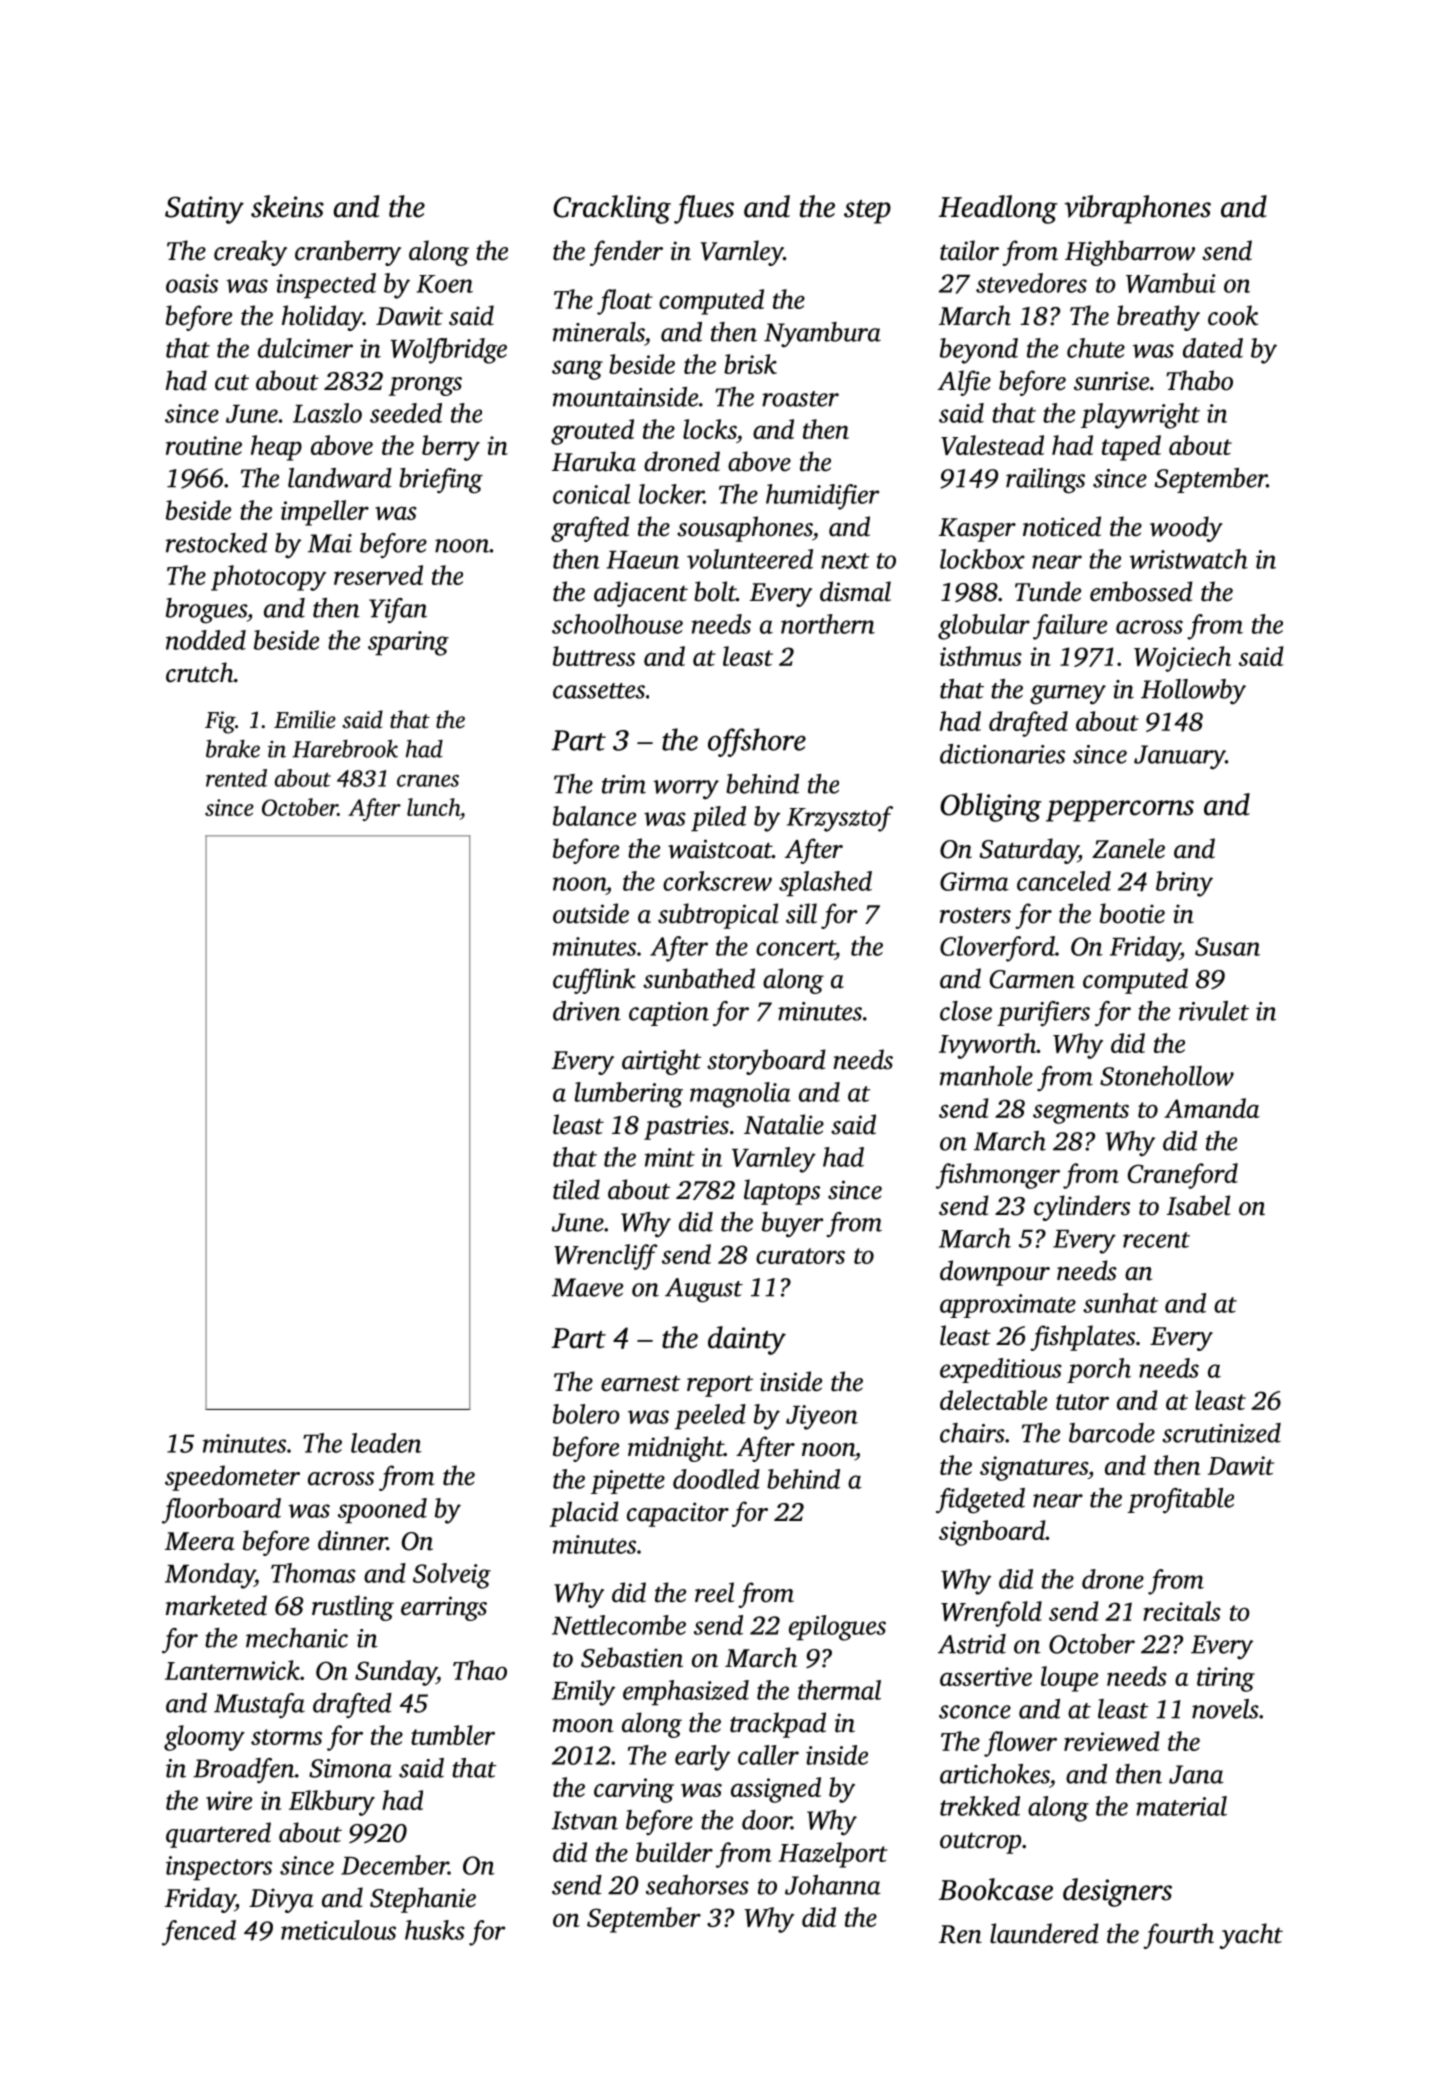 The height and width of the page is (2100, 1450). What do you see at coordinates (800, 1256) in the page?
I see `curators` at bounding box center [800, 1256].
